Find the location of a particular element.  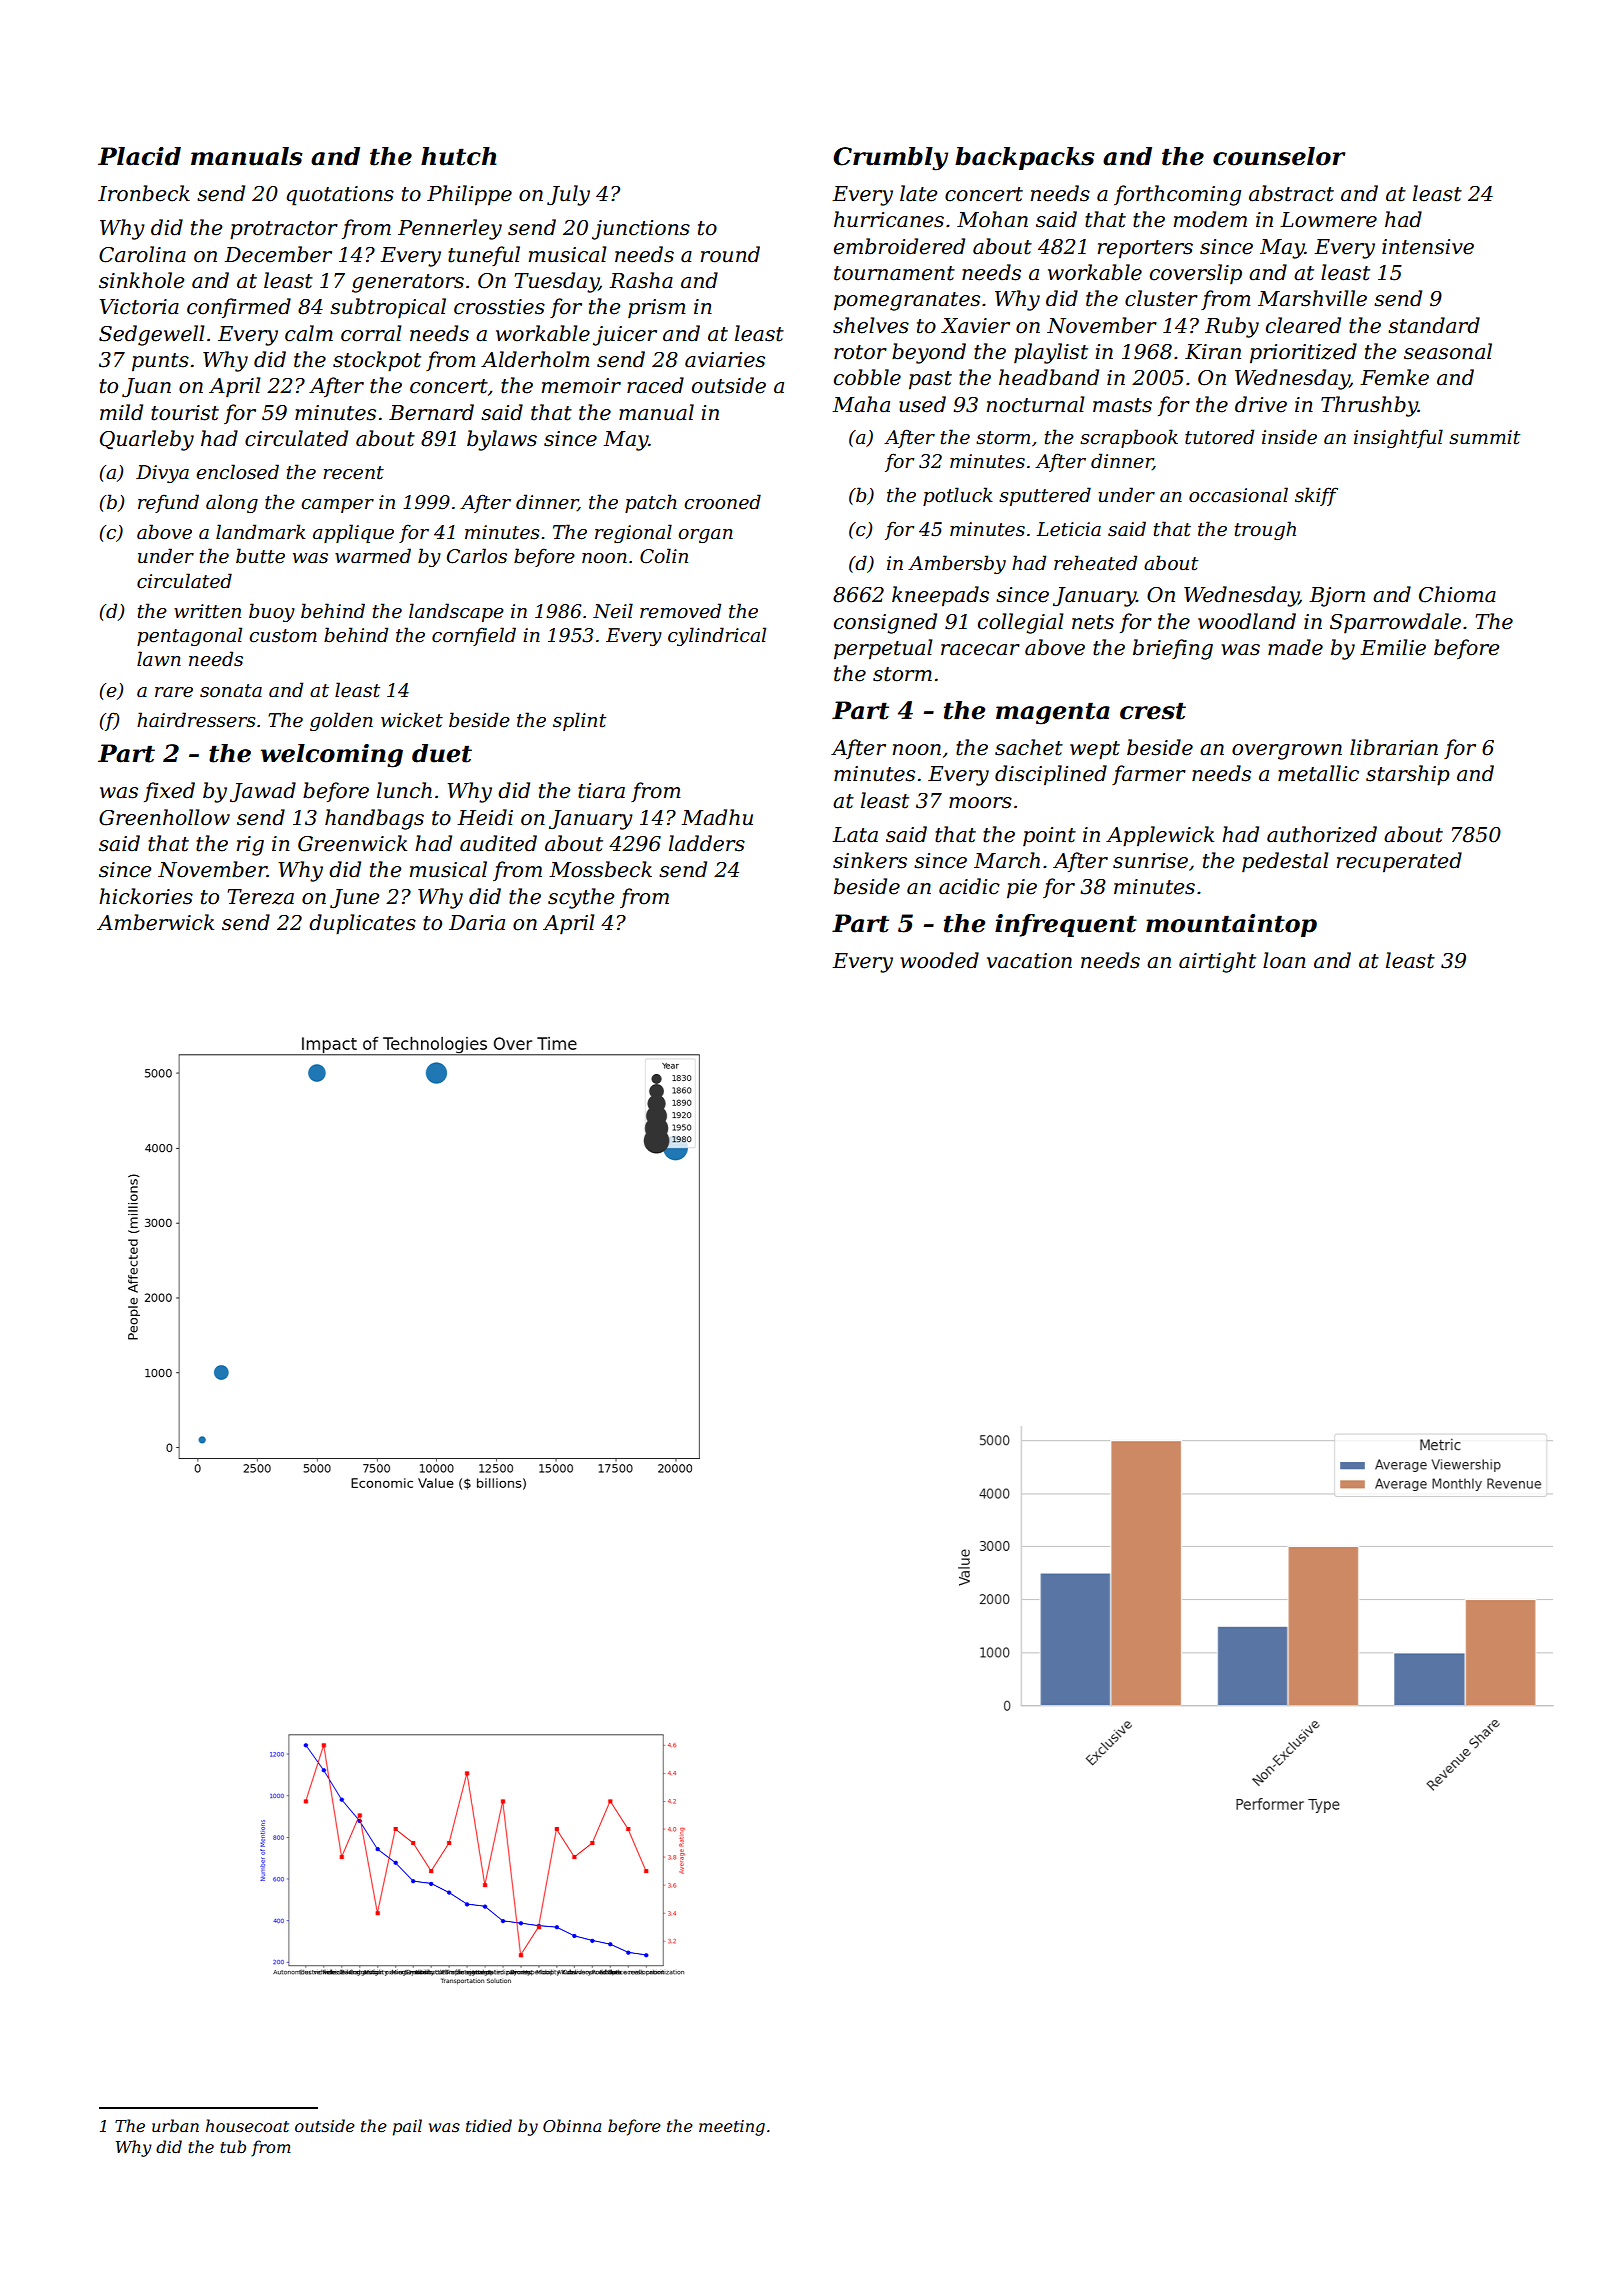

collegial is located at coordinates (1020, 623).
